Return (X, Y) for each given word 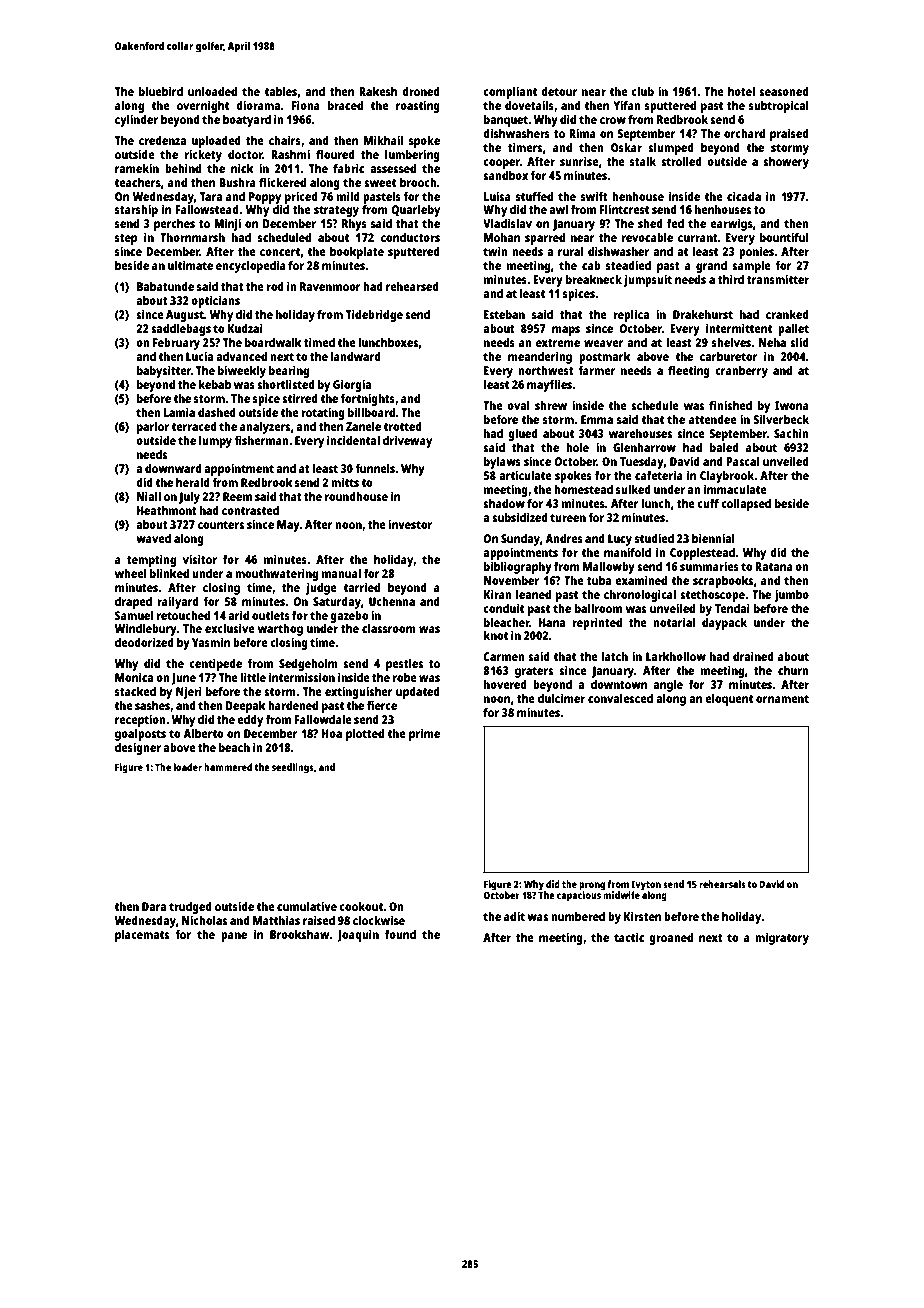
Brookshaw (300, 934)
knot (496, 635)
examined (641, 580)
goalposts (140, 735)
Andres (564, 538)
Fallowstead (207, 209)
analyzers (265, 428)
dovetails (529, 105)
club (642, 91)
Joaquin (358, 935)
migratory (782, 938)
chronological (640, 595)
